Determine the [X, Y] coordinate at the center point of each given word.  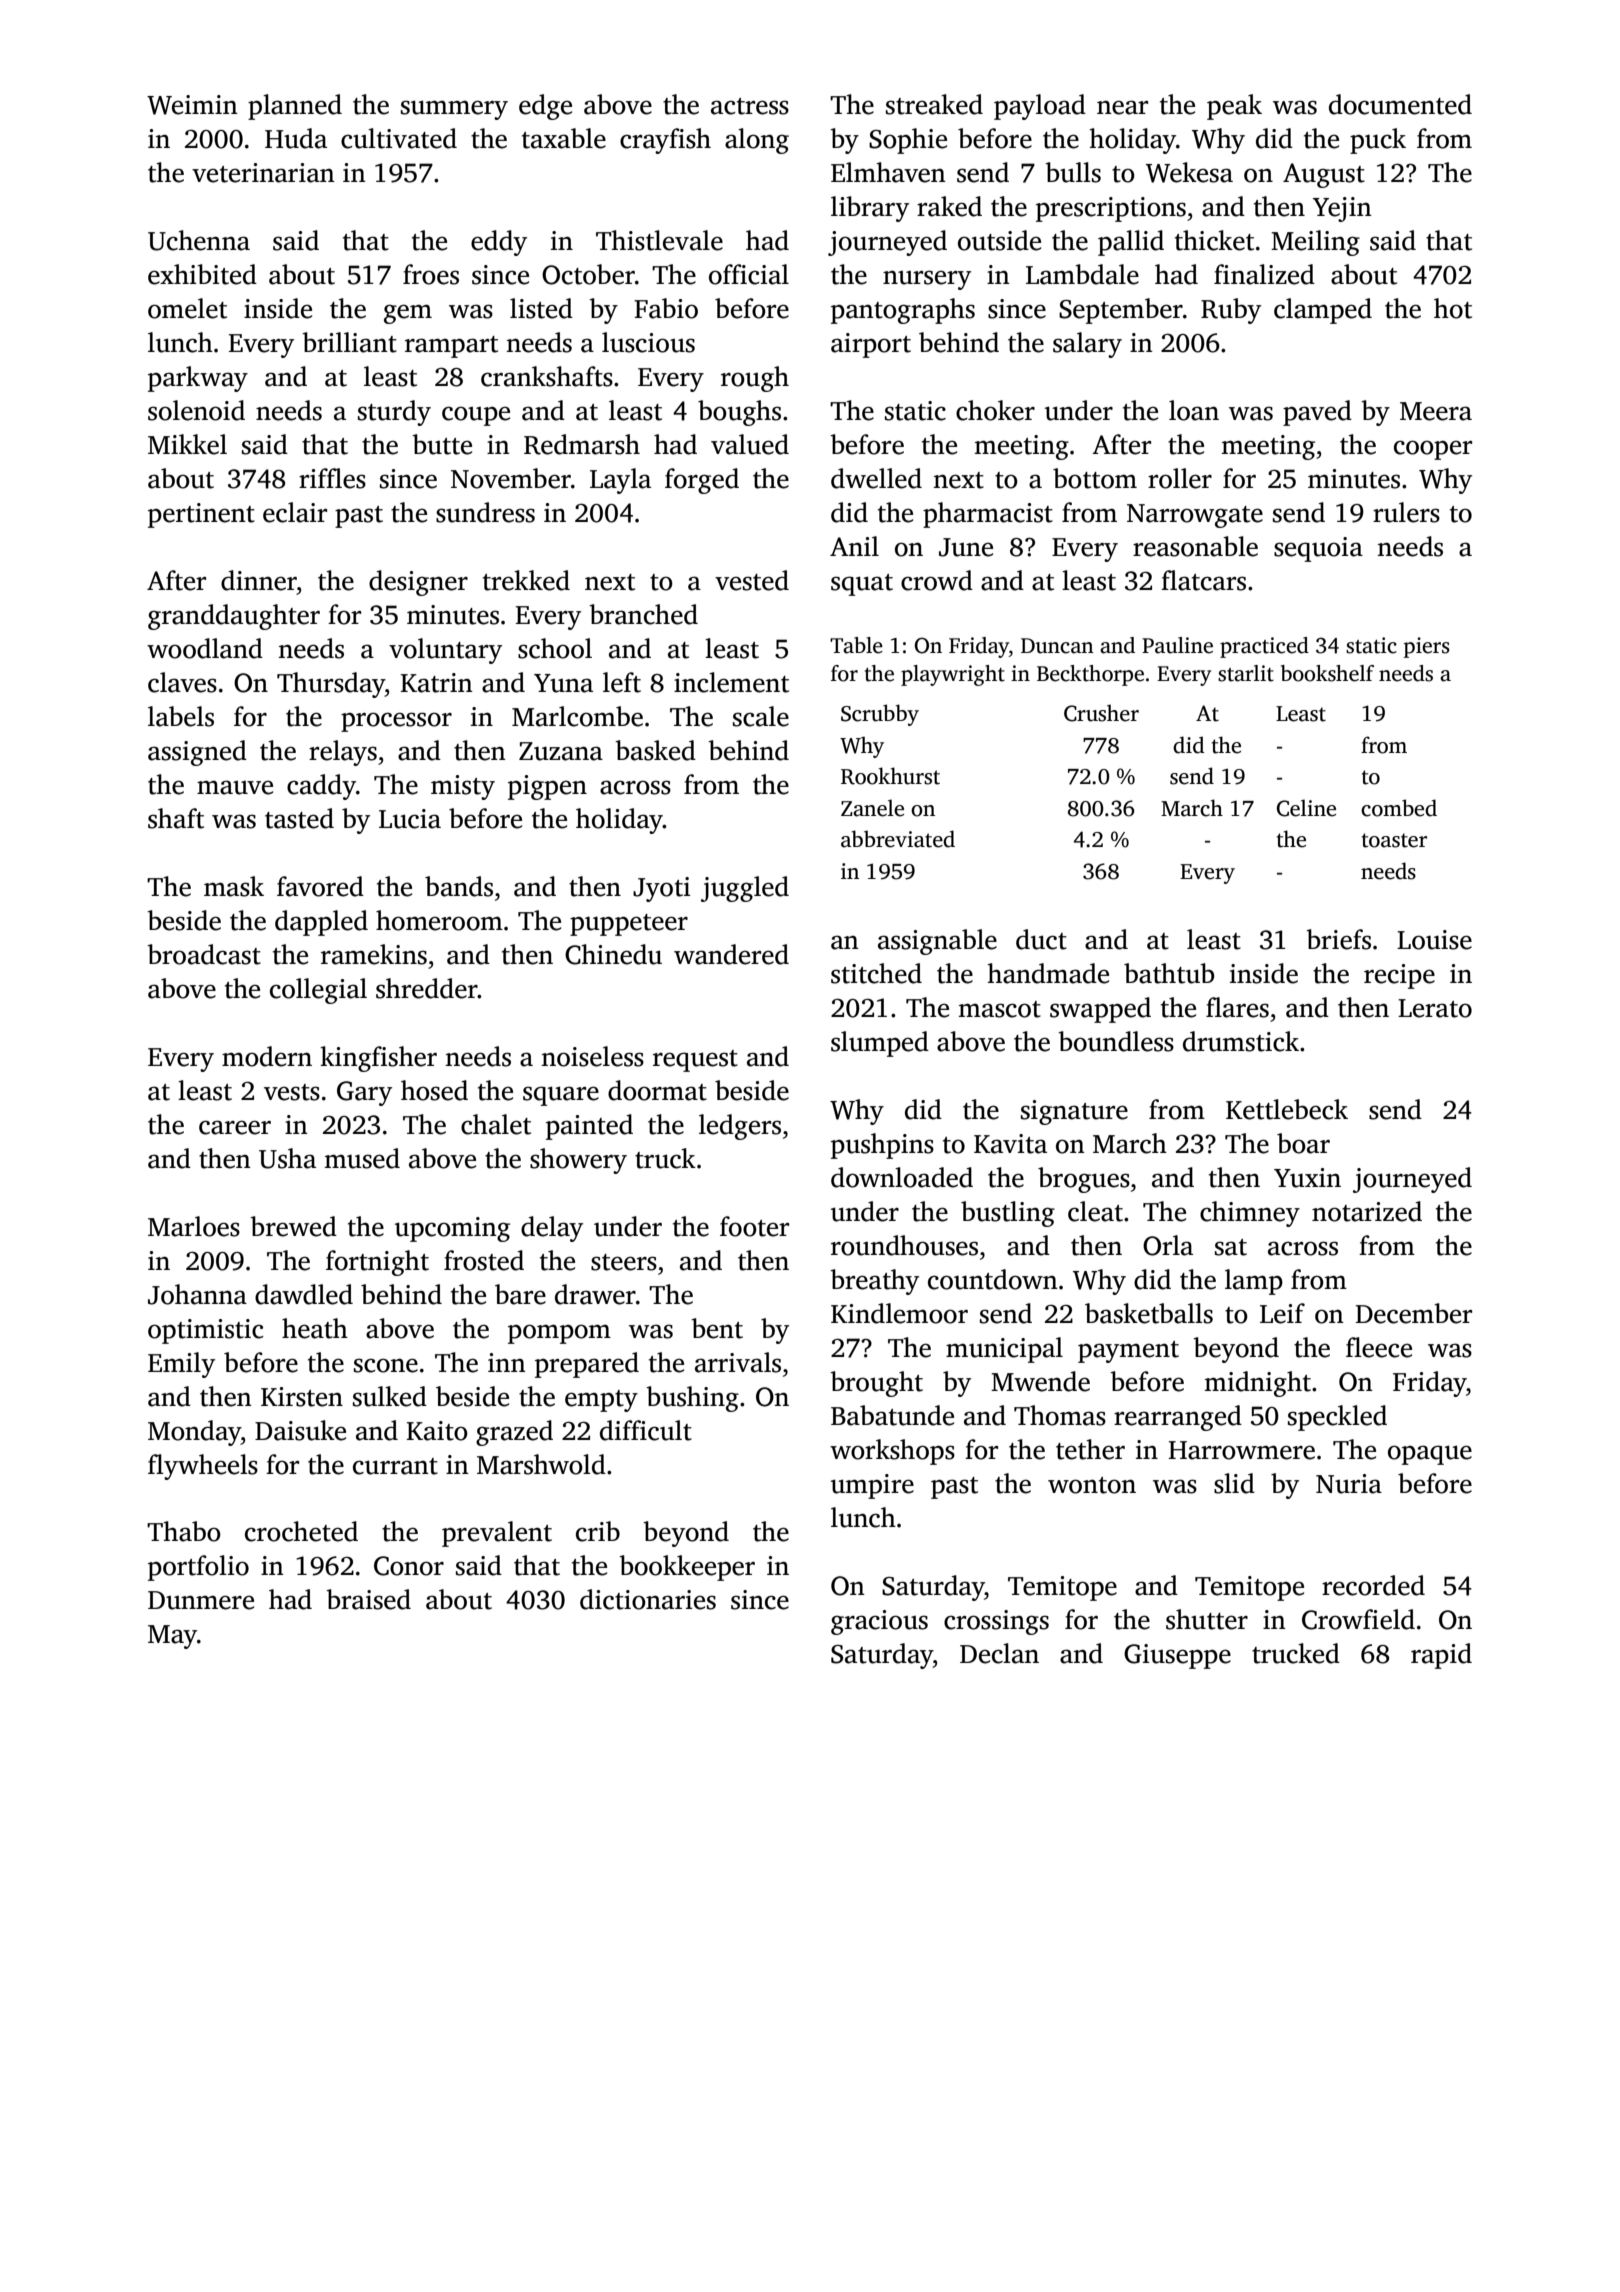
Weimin [192, 105]
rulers [1406, 512]
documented [1400, 104]
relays [343, 753]
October [588, 274]
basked [655, 750]
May [172, 1637]
